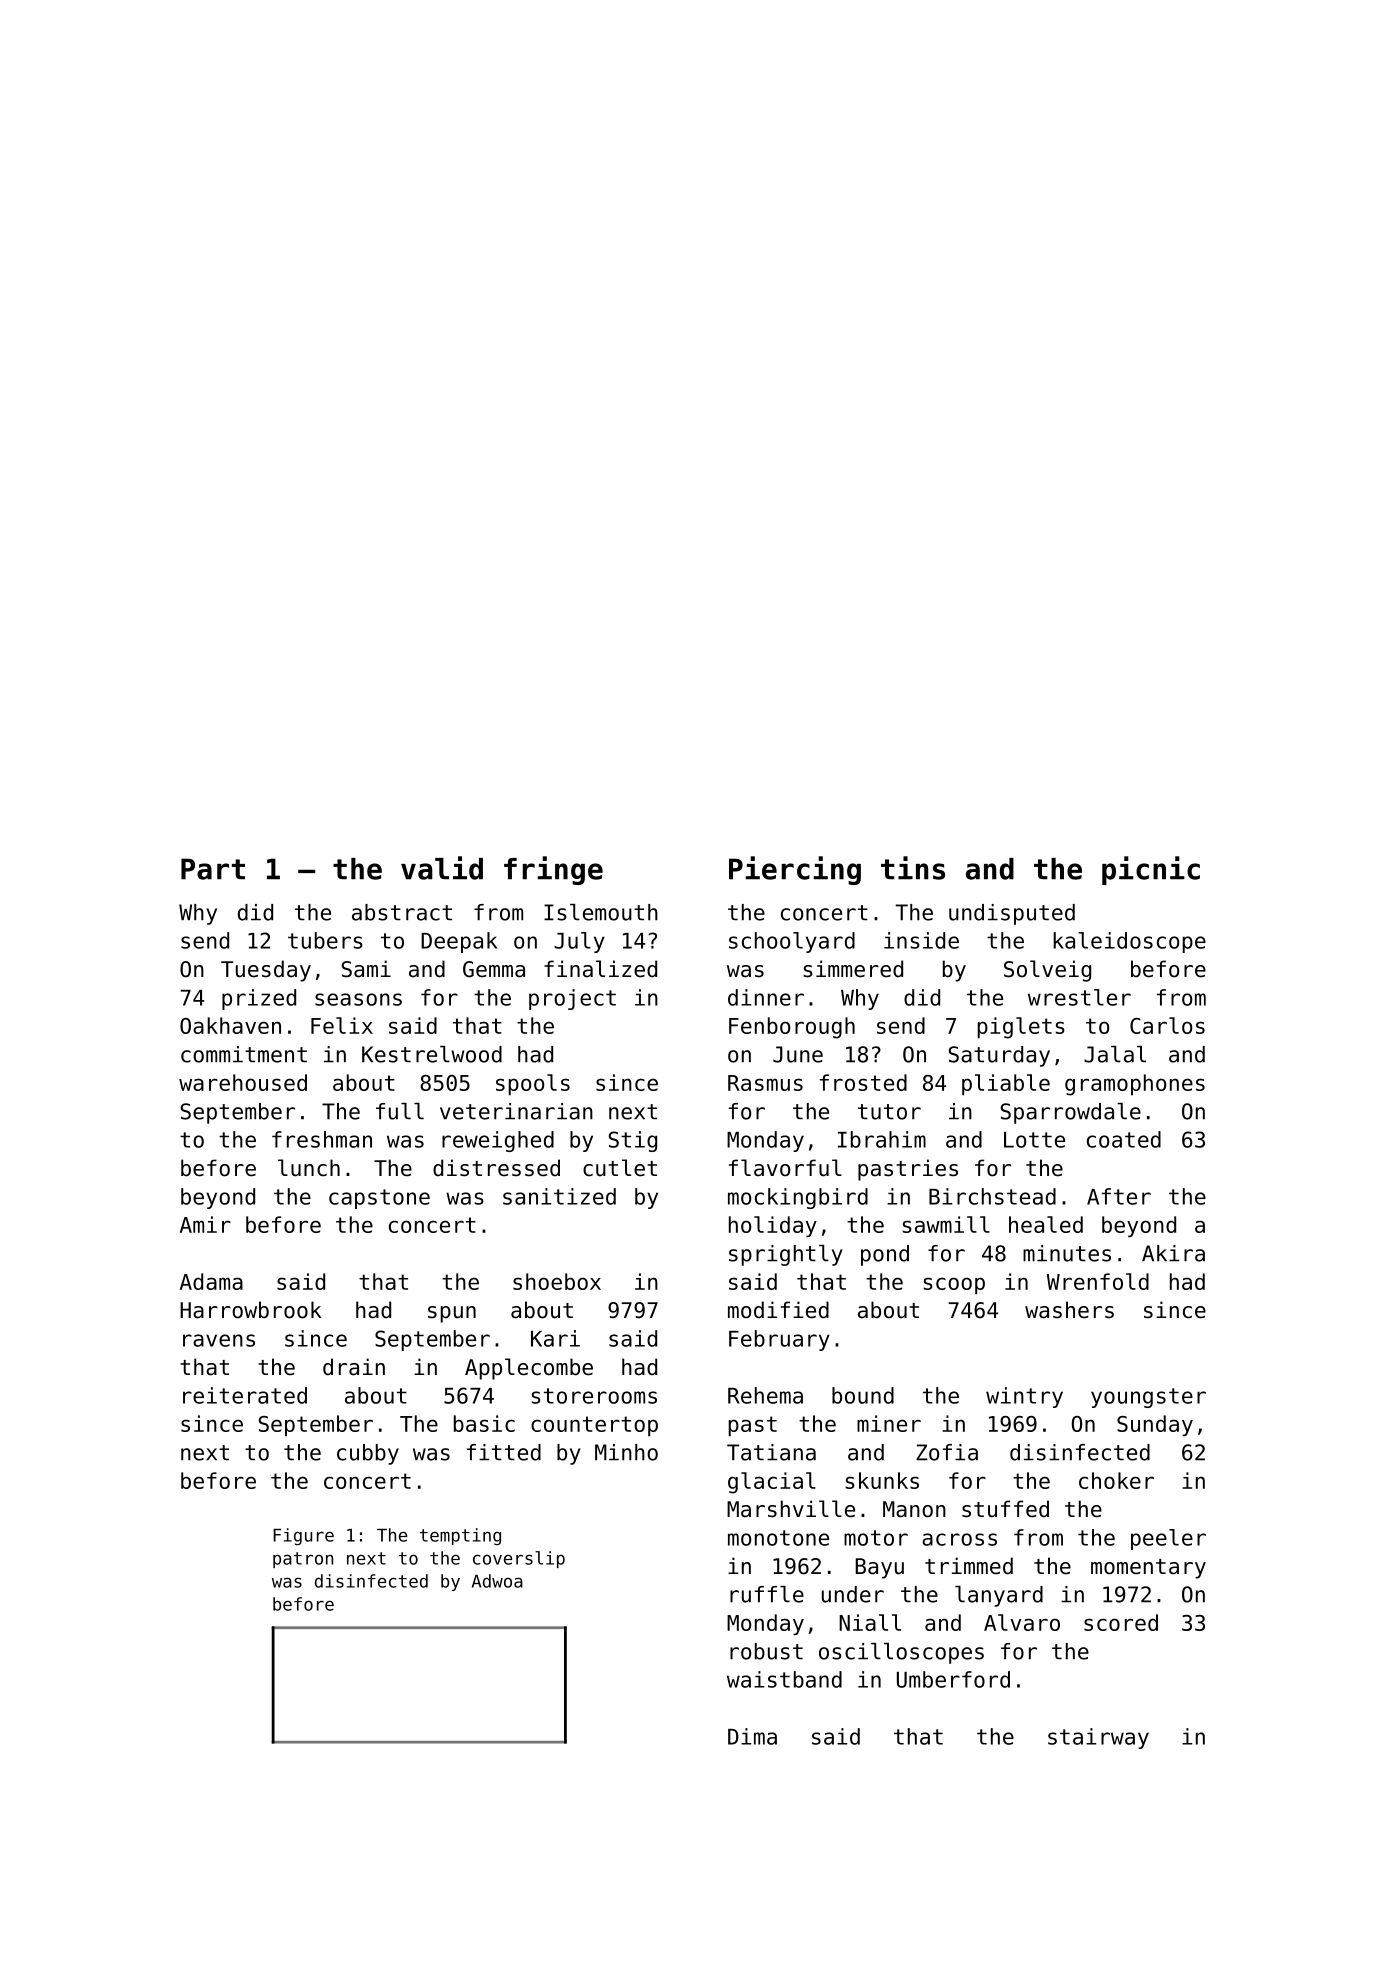  What do you see at coordinates (1098, 1738) in the screenshot?
I see `stairway` at bounding box center [1098, 1738].
